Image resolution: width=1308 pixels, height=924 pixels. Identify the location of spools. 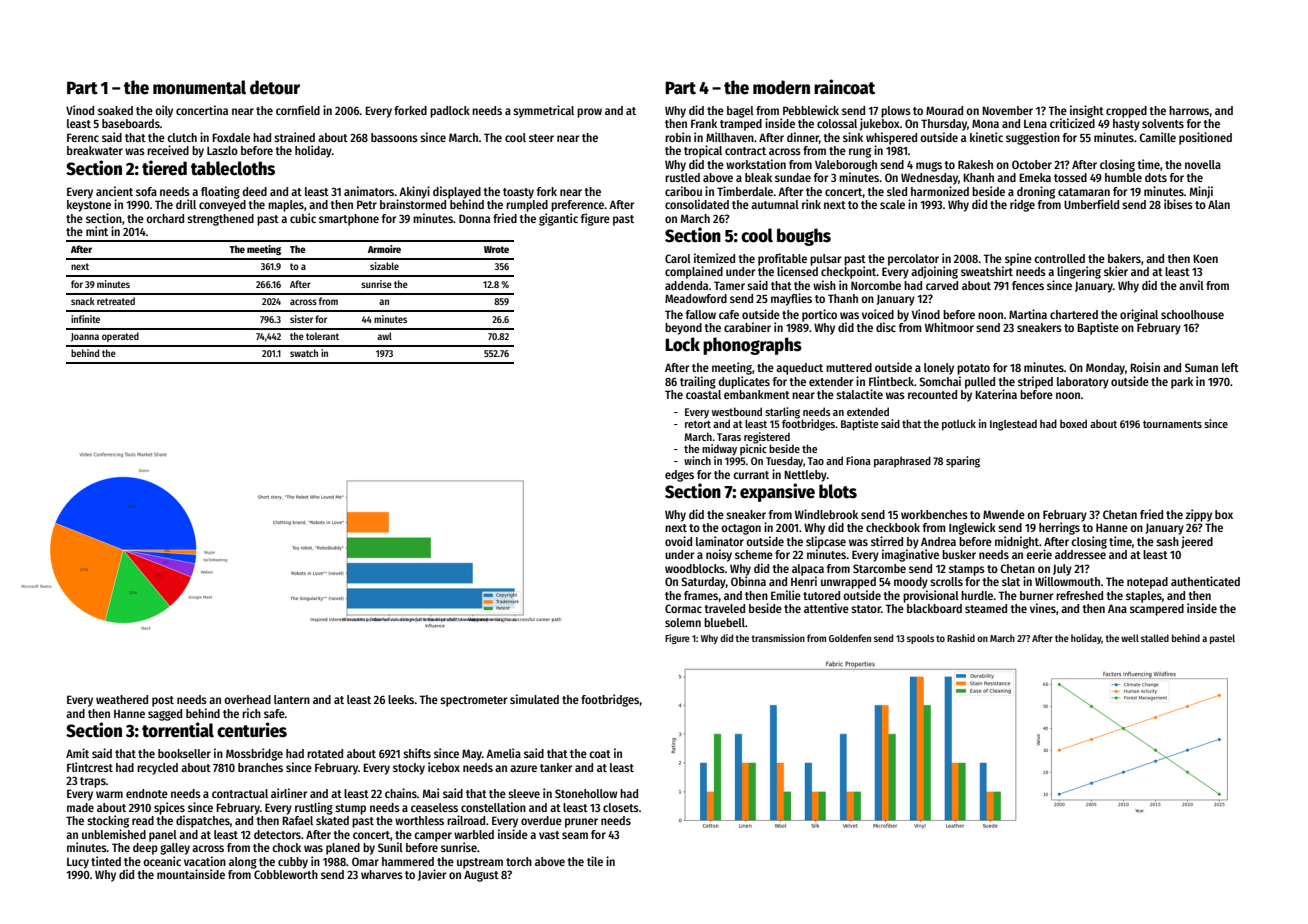
(920, 639).
